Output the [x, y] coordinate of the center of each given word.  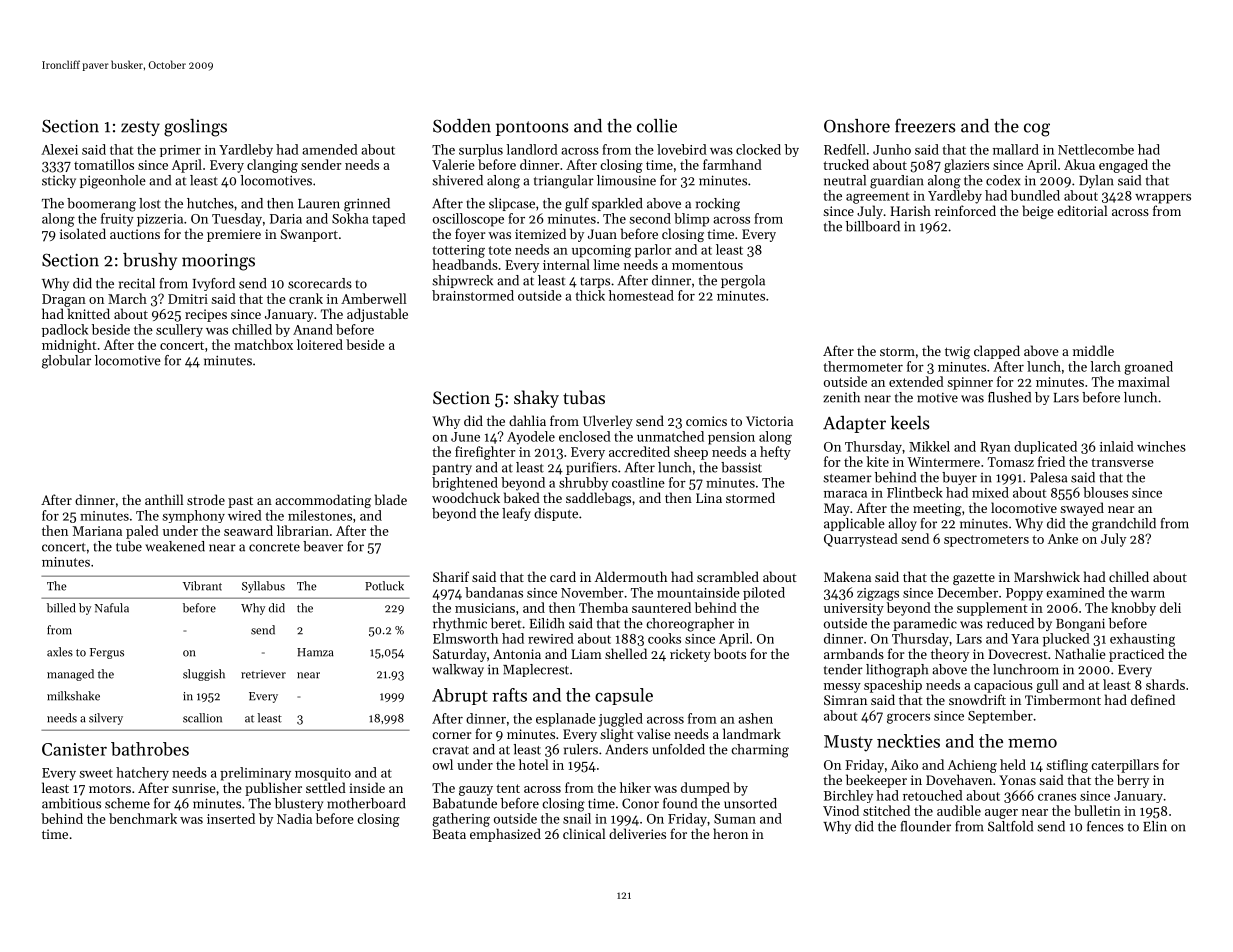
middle [1093, 350]
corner [452, 735]
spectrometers [986, 541]
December [968, 592]
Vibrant [202, 586]
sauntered [661, 607]
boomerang [101, 205]
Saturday [460, 655]
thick [590, 295]
